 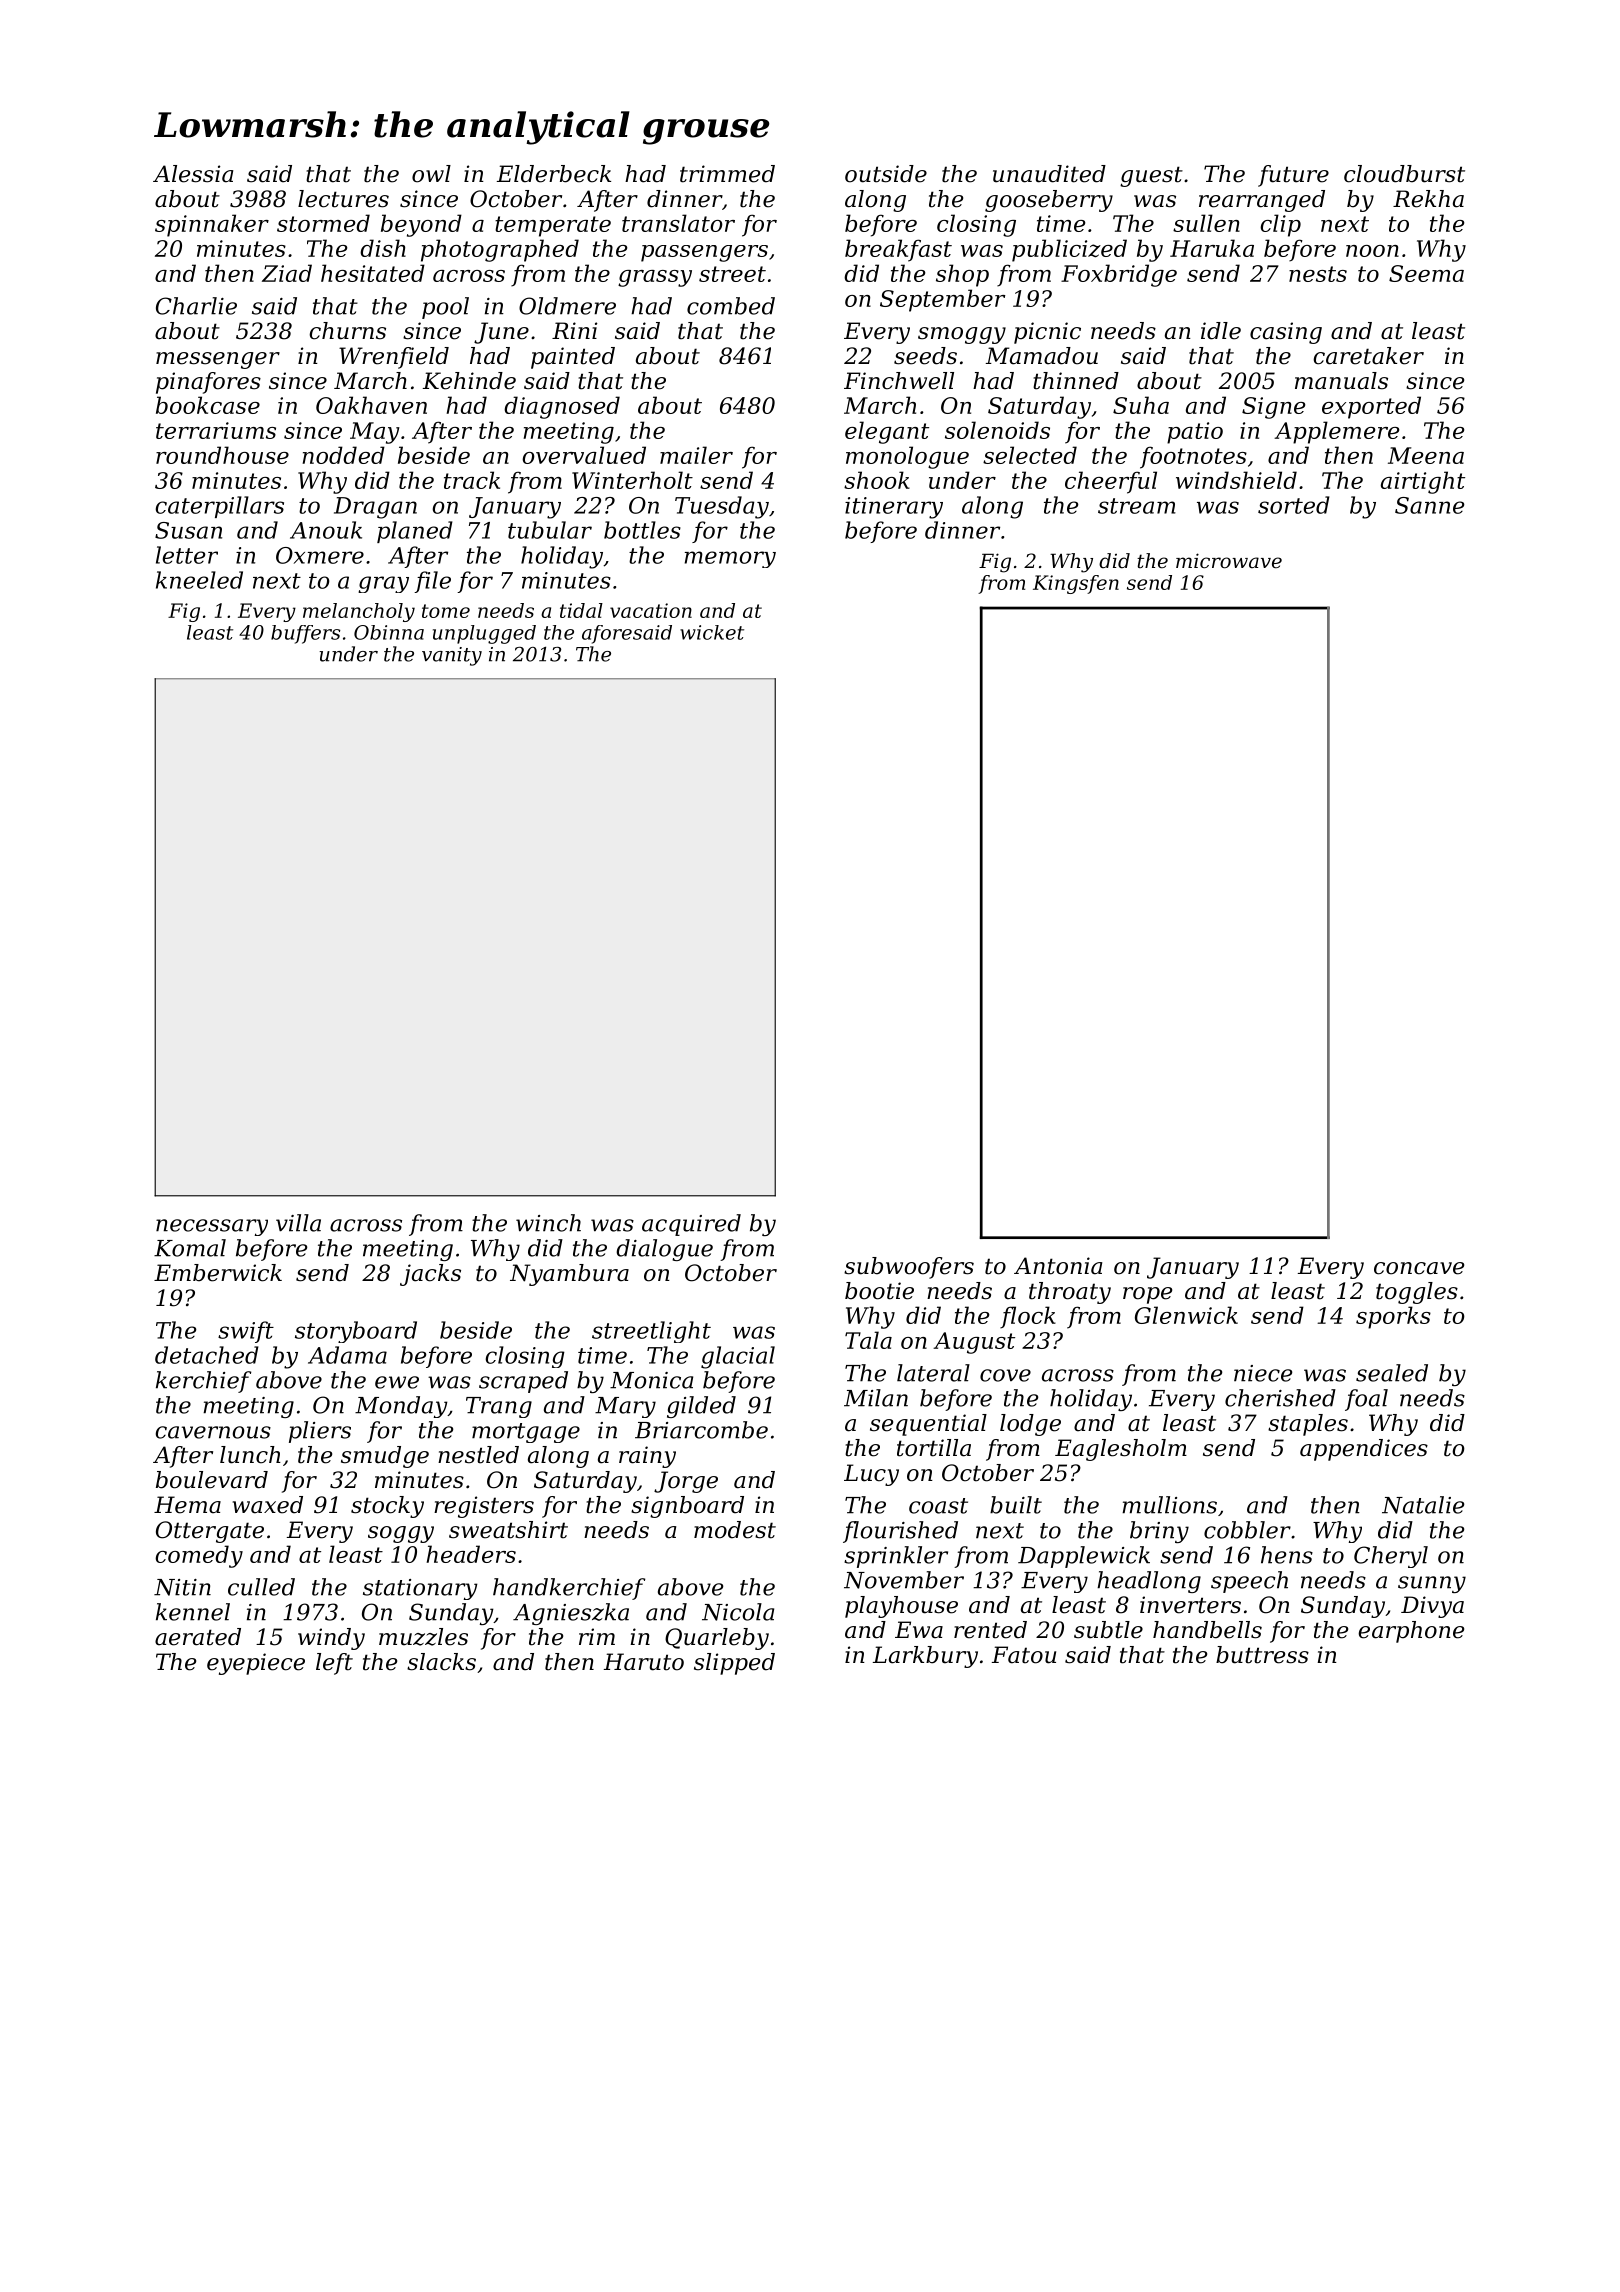 What do you see at coordinates (298, 1223) in the document?
I see `villa` at bounding box center [298, 1223].
